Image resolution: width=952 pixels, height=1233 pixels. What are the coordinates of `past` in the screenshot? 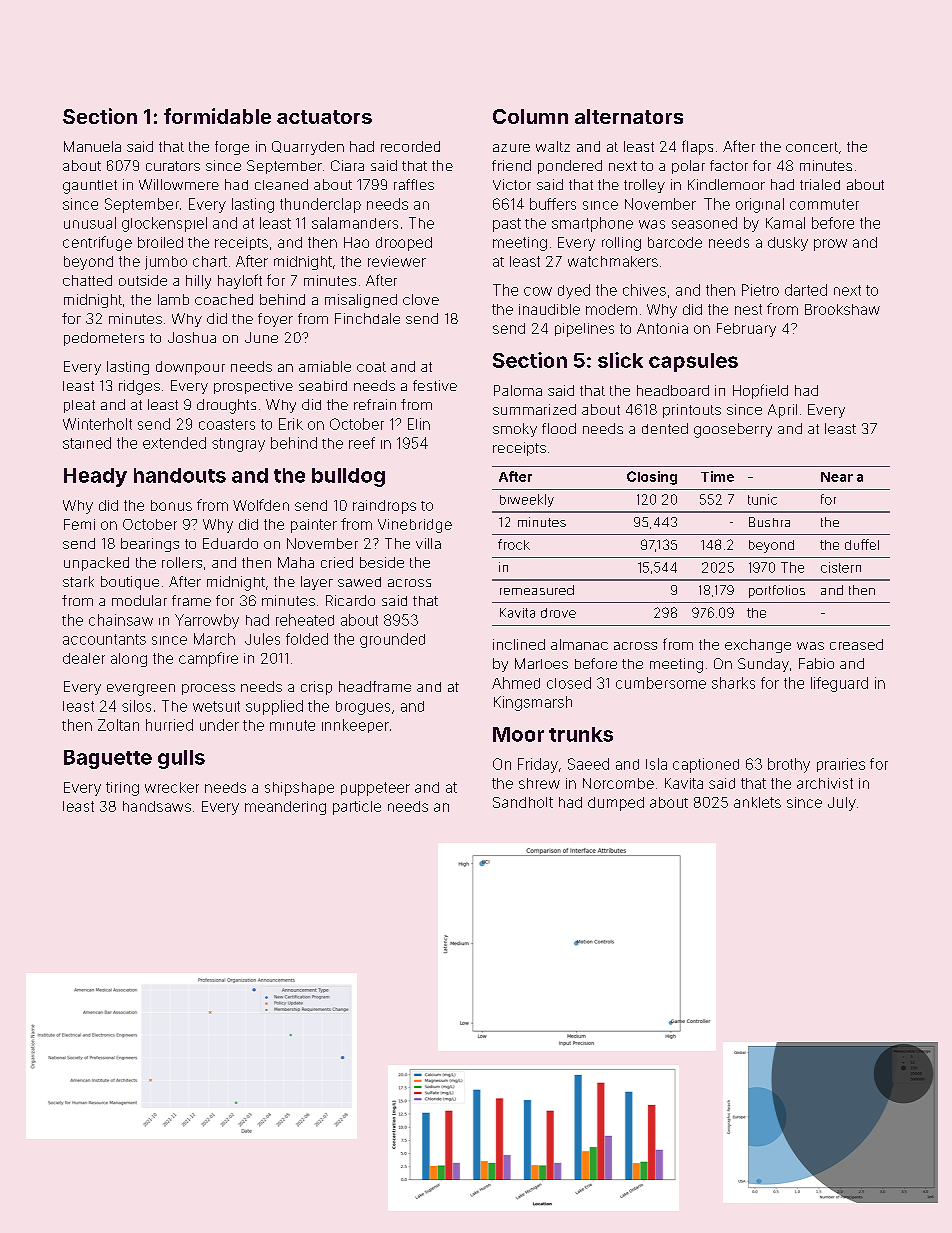 It's located at (507, 225).
